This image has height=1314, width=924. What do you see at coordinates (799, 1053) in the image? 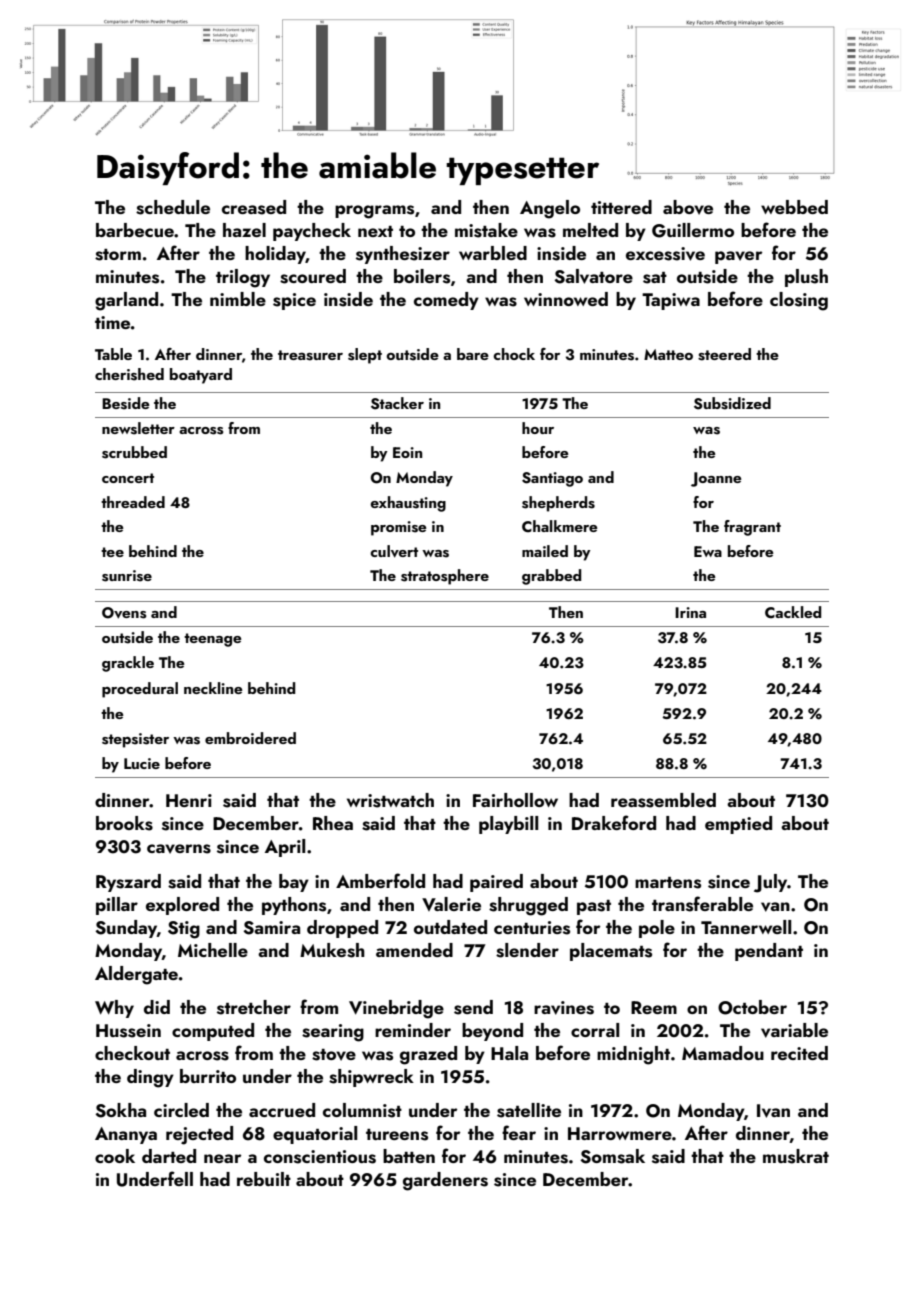
I see `recited` at bounding box center [799, 1053].
